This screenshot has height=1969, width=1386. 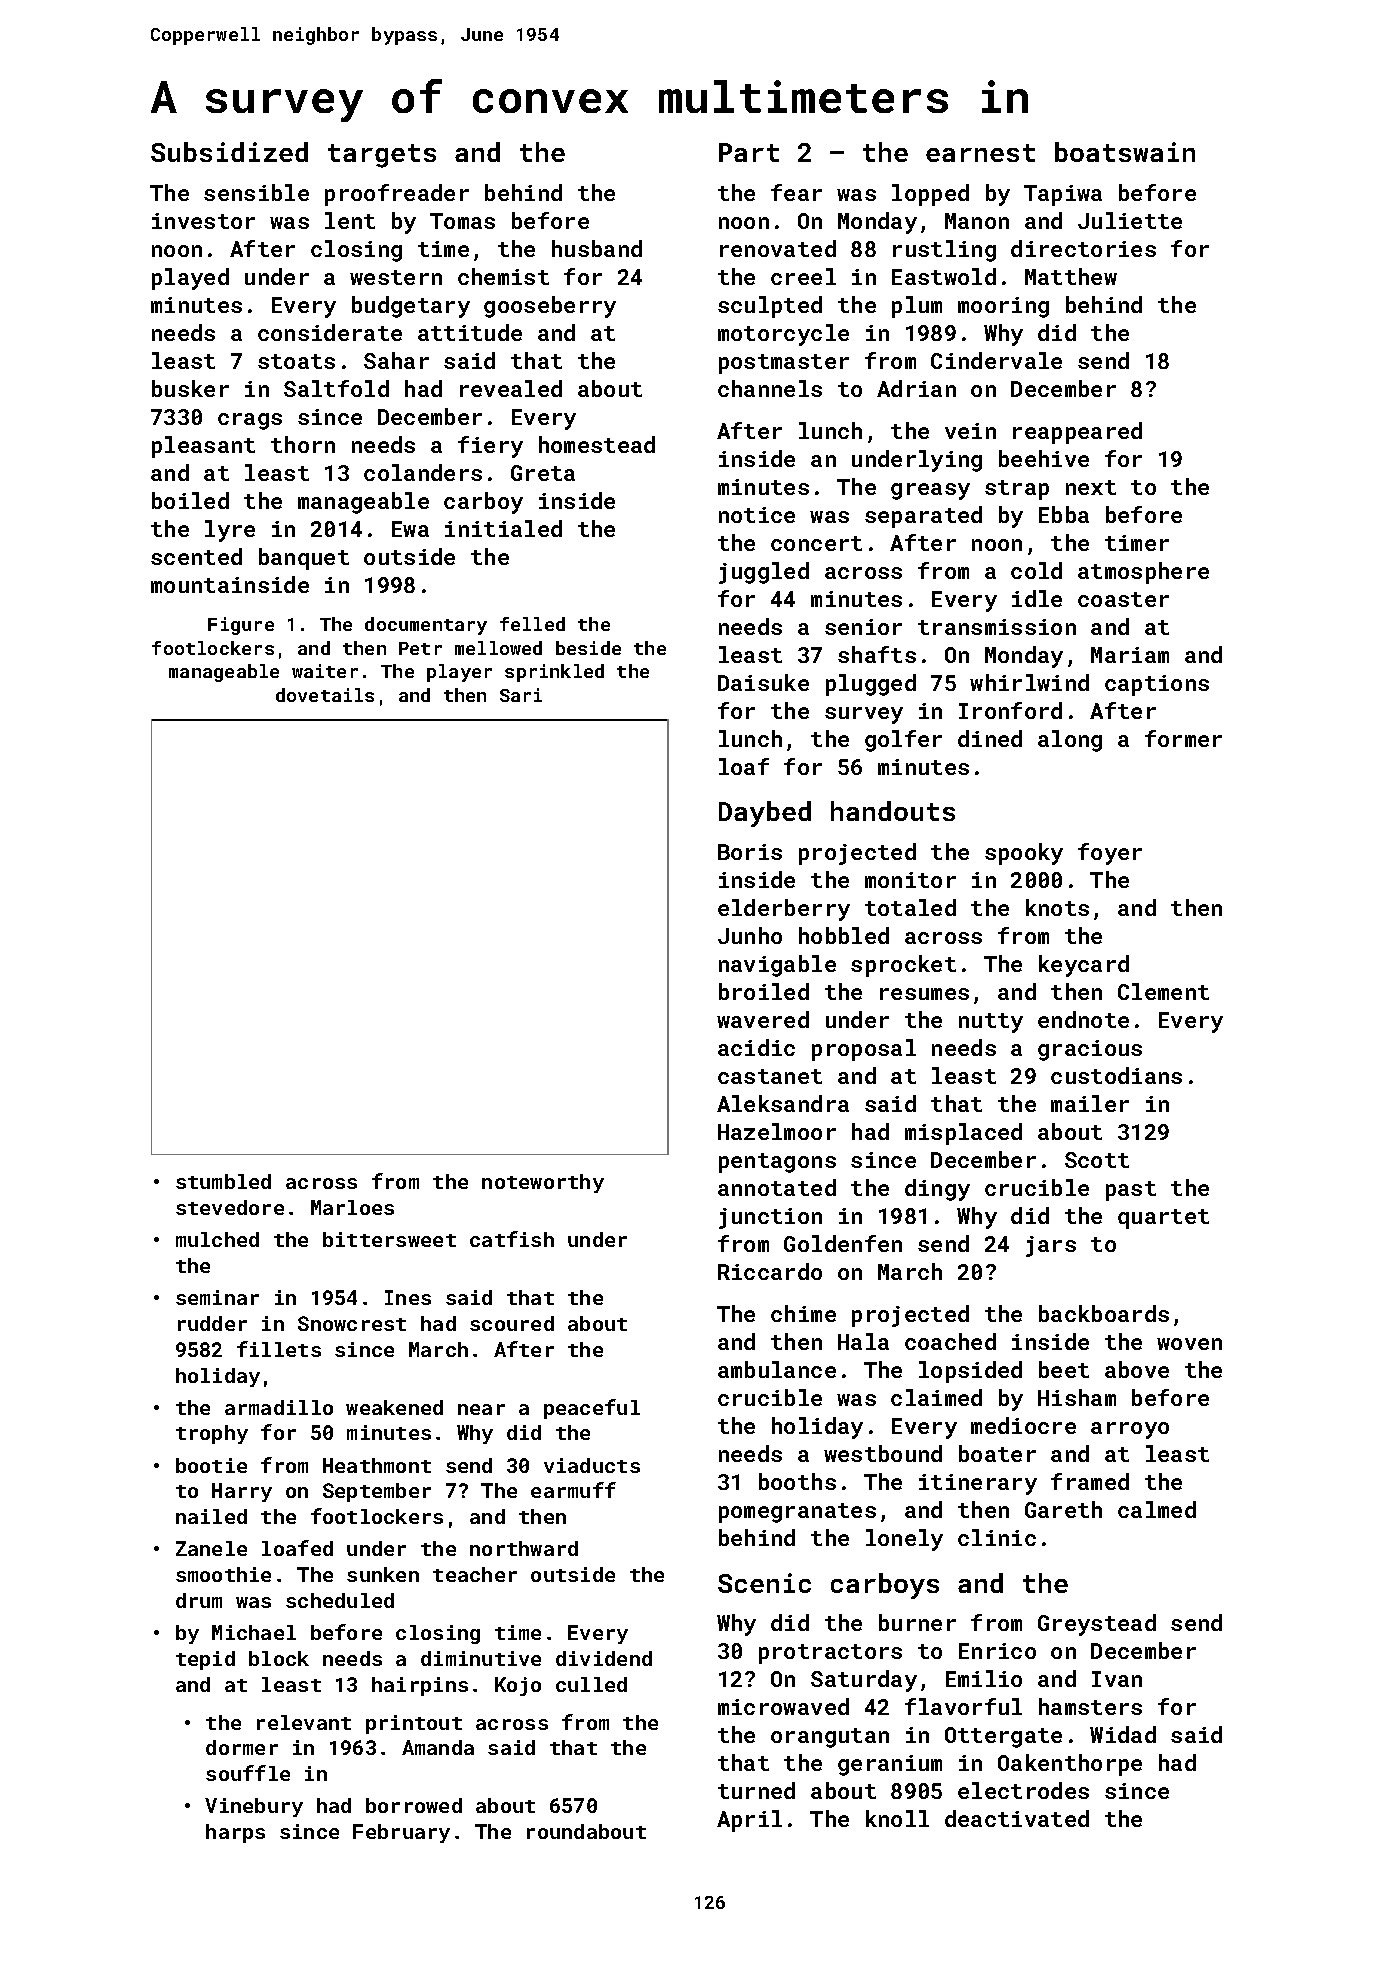 What do you see at coordinates (784, 364) in the screenshot?
I see `postmaster` at bounding box center [784, 364].
